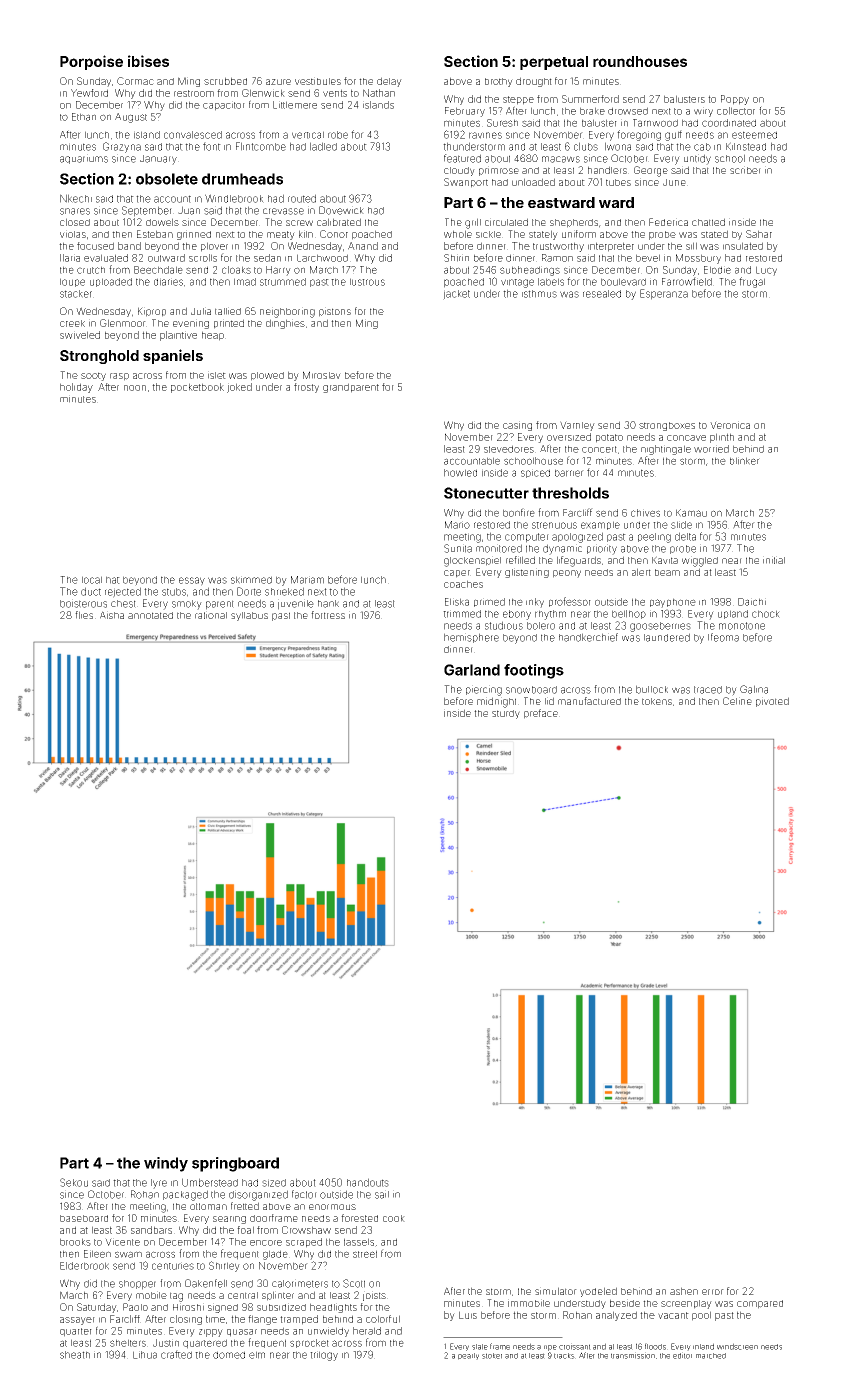  I want to click on blinker, so click(745, 461).
